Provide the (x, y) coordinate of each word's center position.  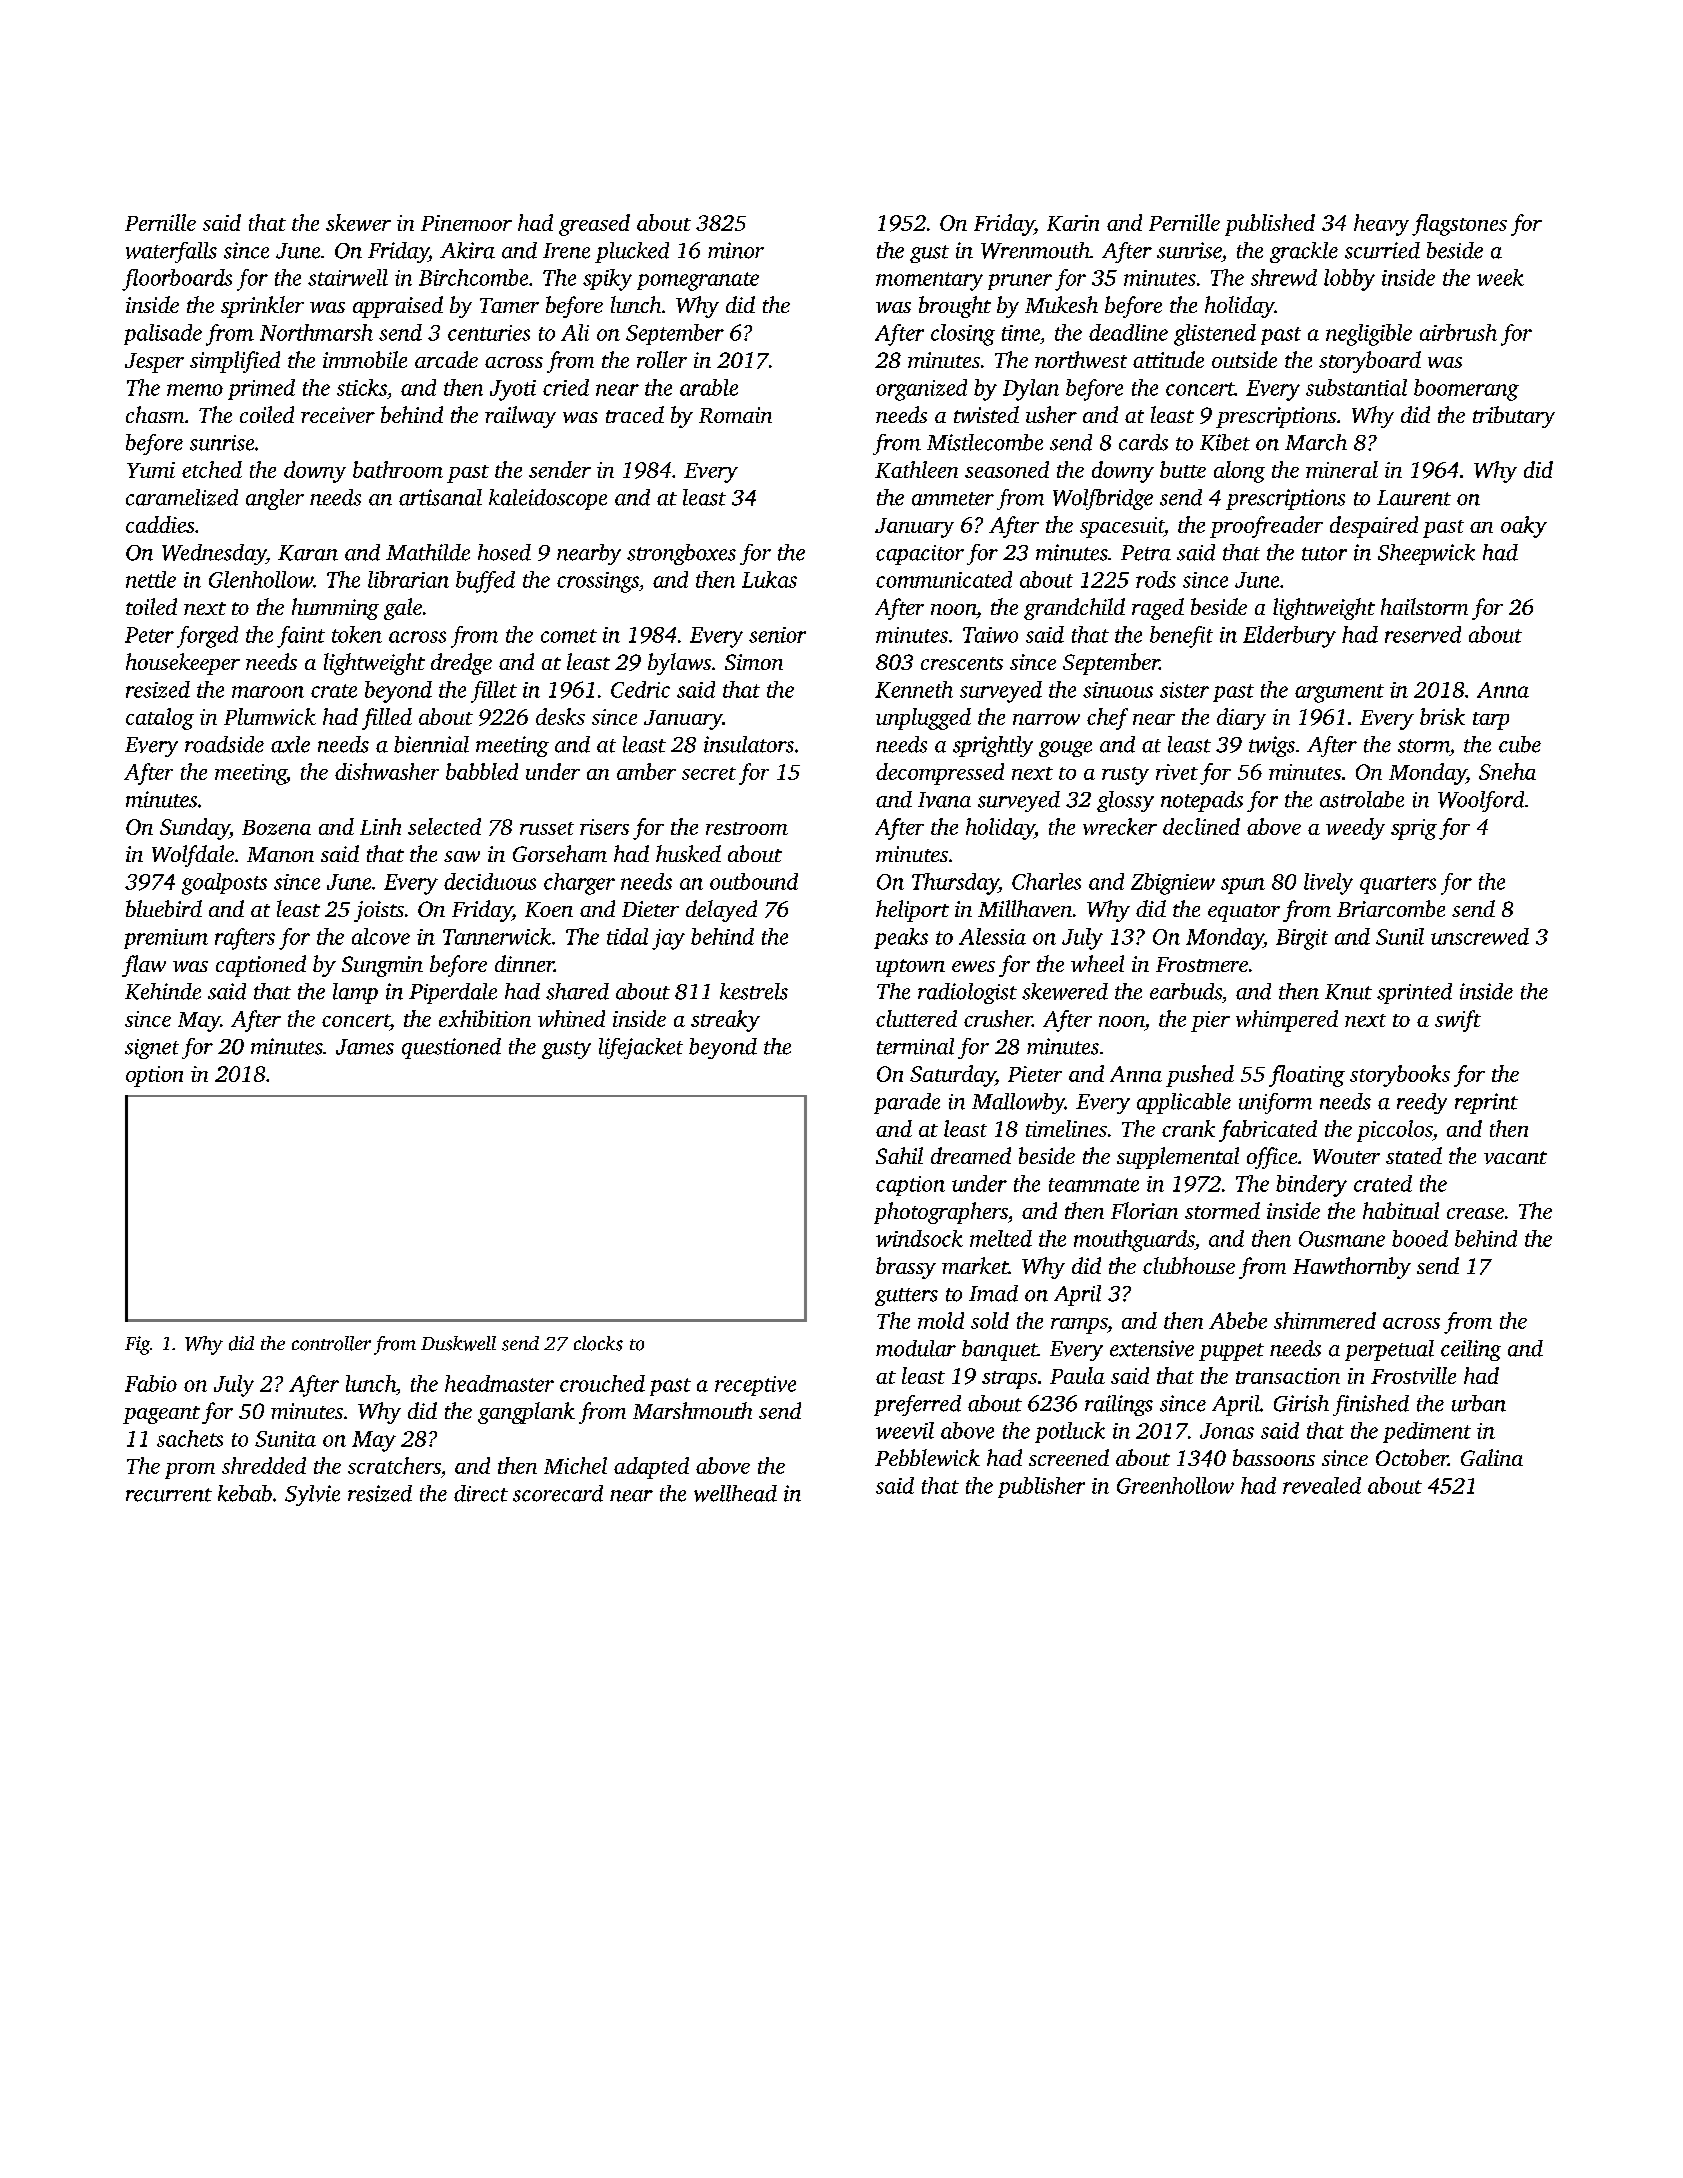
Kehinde (163, 991)
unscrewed (1480, 936)
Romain (735, 415)
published (1270, 225)
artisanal (440, 497)
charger (579, 884)
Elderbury (1289, 637)
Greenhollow (1175, 1485)
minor (736, 250)
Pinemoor (466, 223)
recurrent (169, 1495)
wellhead (735, 1493)
